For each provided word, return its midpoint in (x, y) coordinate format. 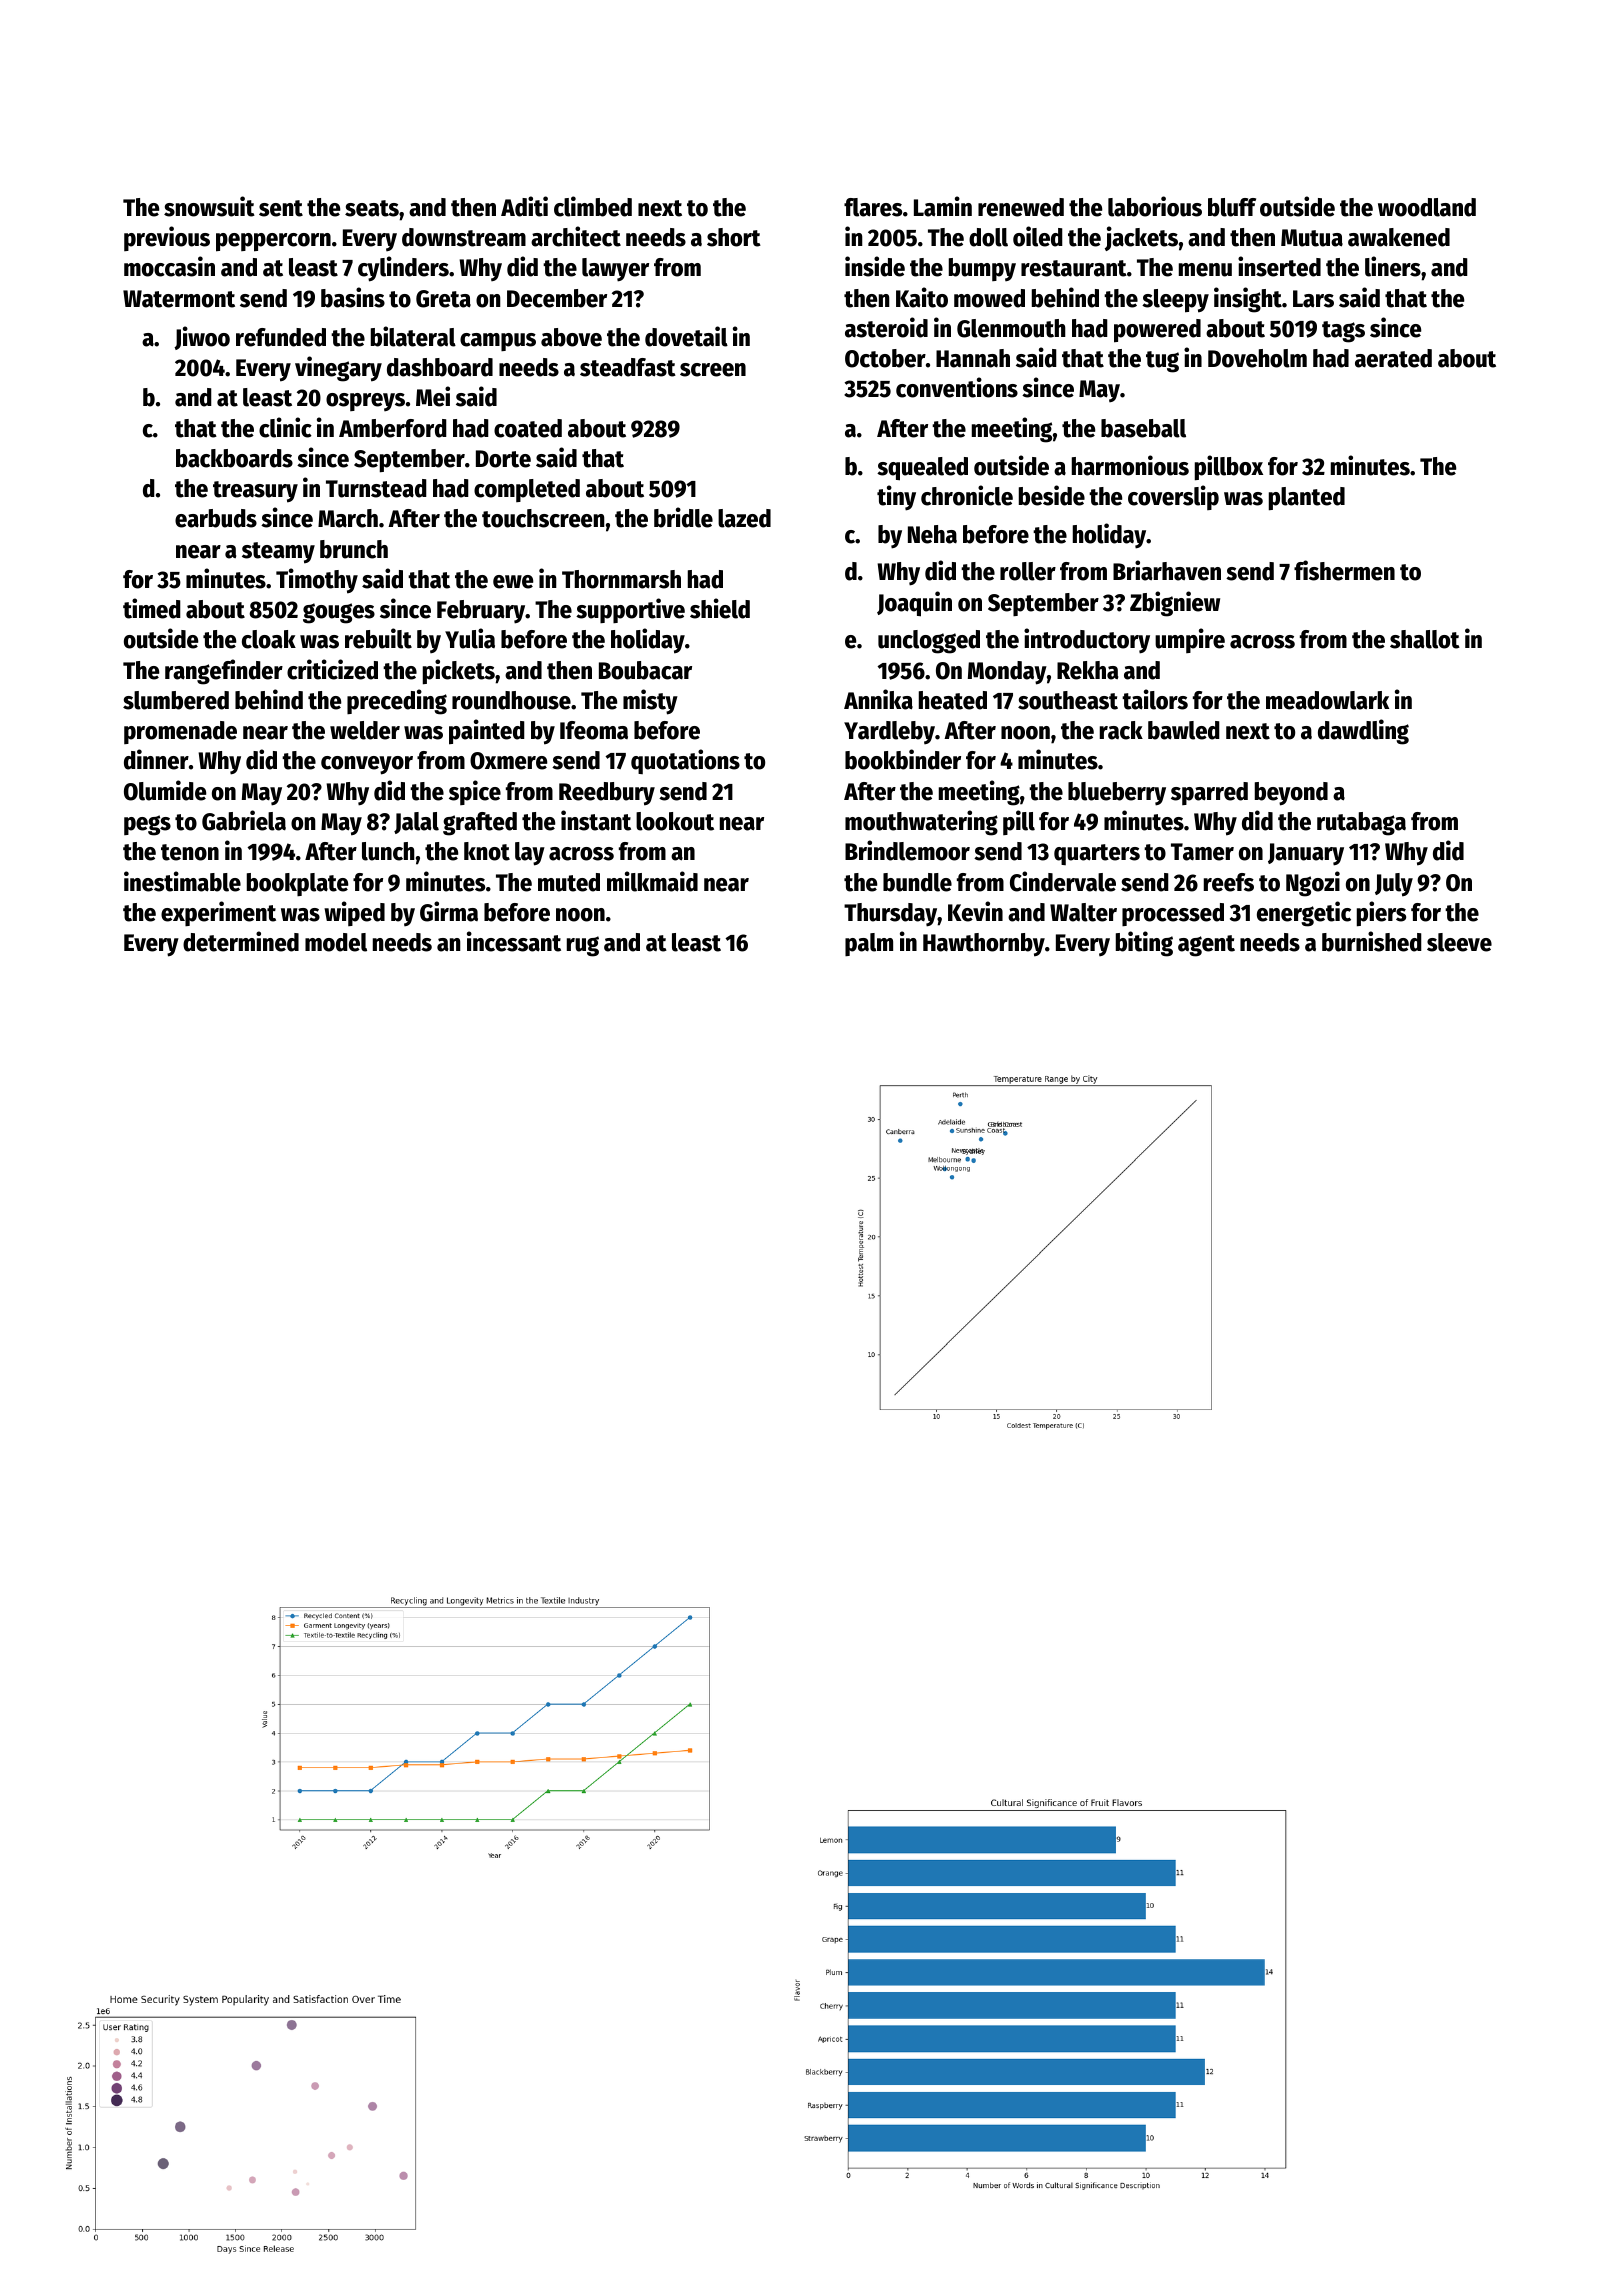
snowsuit (209, 206)
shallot (1425, 639)
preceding (397, 702)
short (734, 237)
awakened (1399, 237)
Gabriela (244, 820)
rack (1121, 730)
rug (583, 946)
